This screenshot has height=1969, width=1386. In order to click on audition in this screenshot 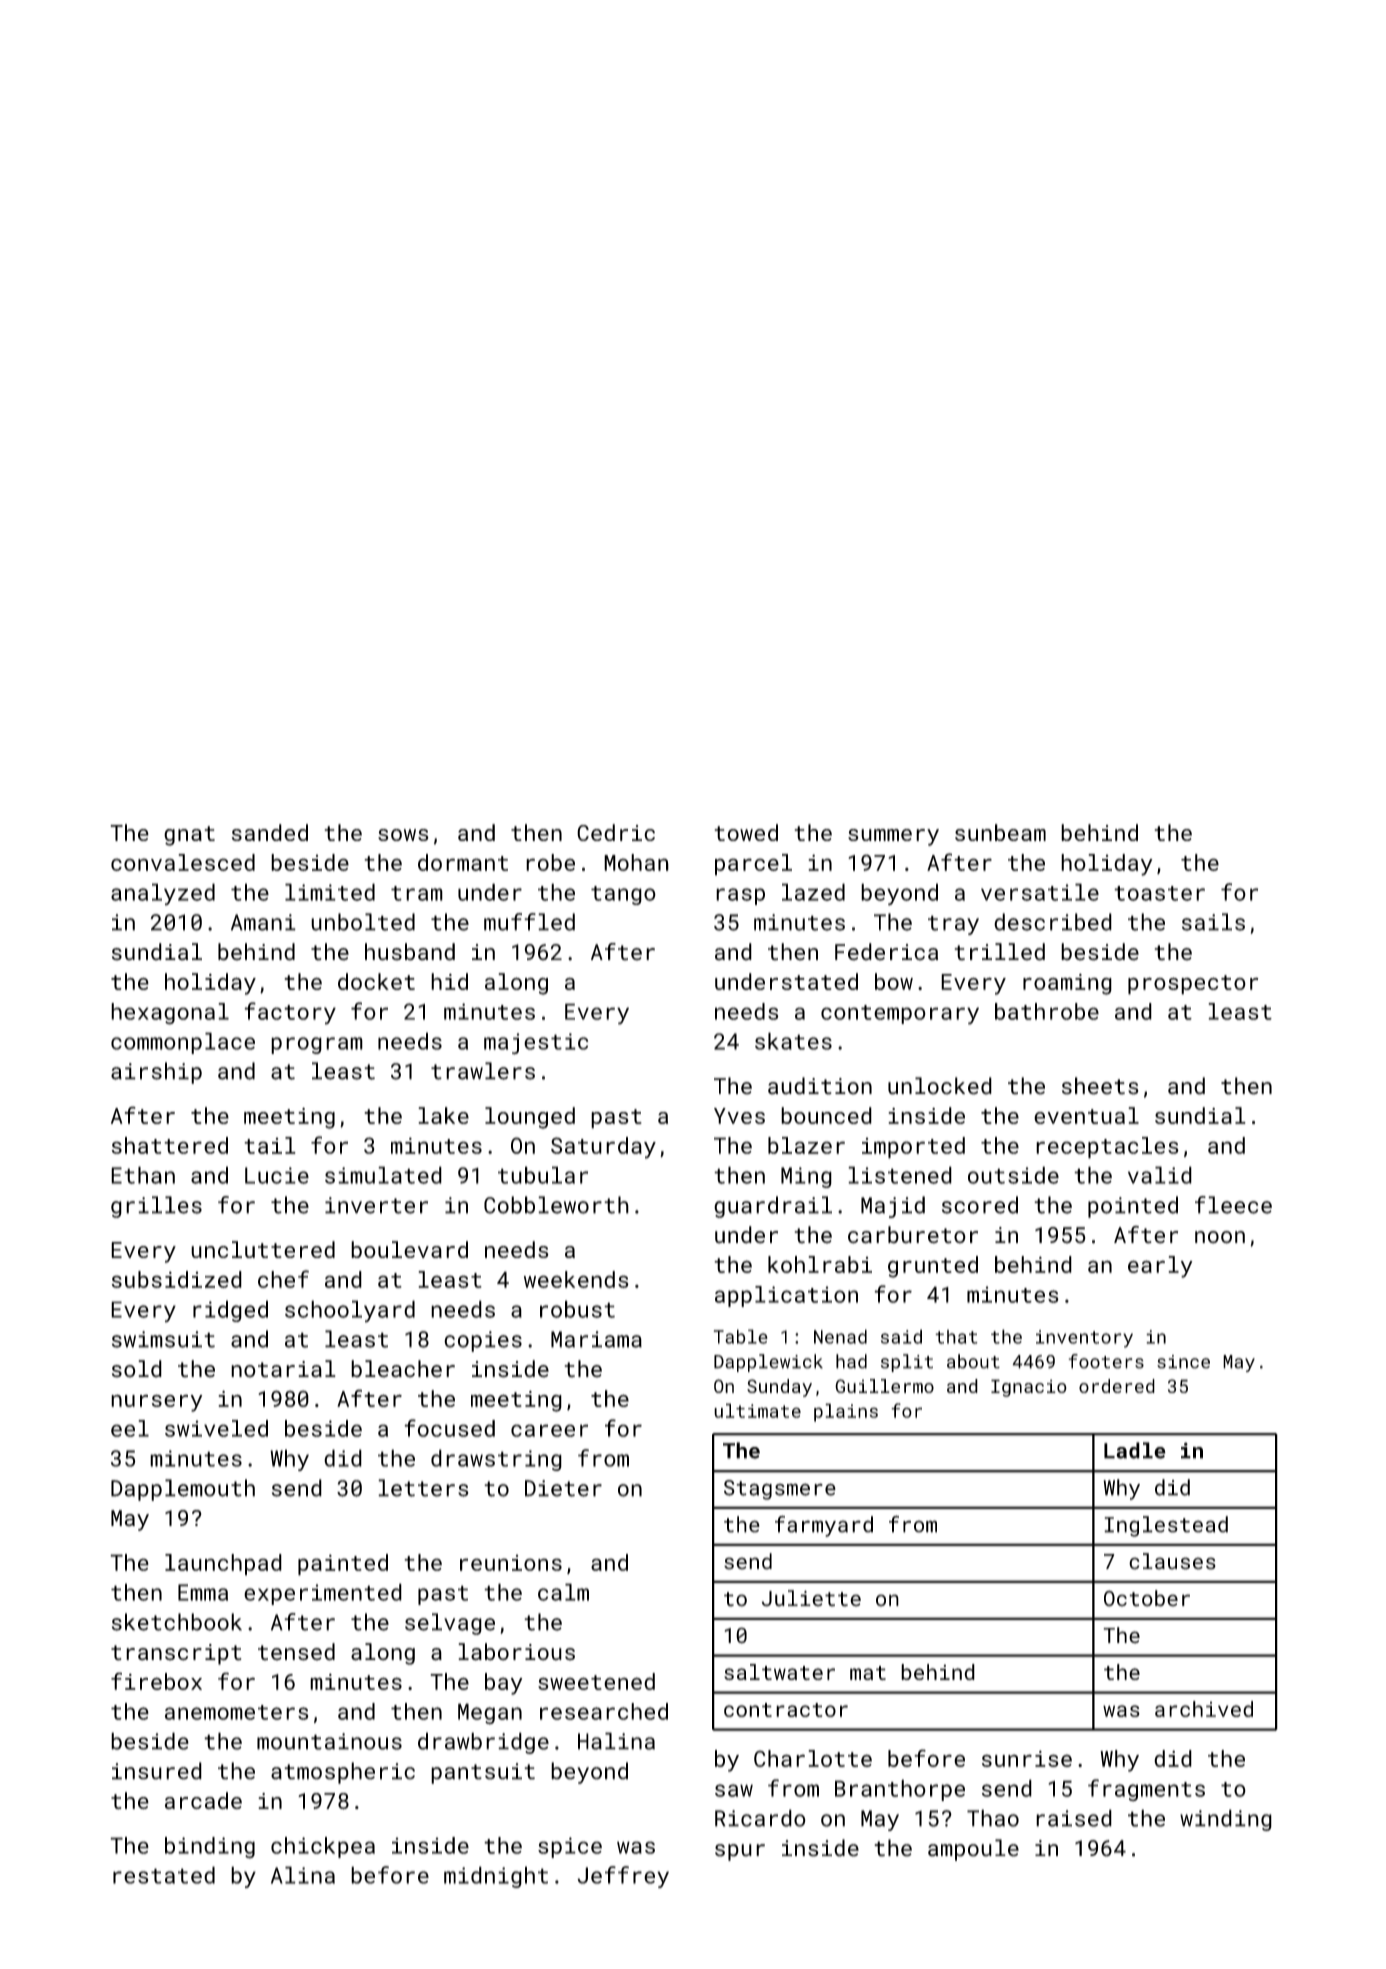, I will do `click(820, 1086)`.
